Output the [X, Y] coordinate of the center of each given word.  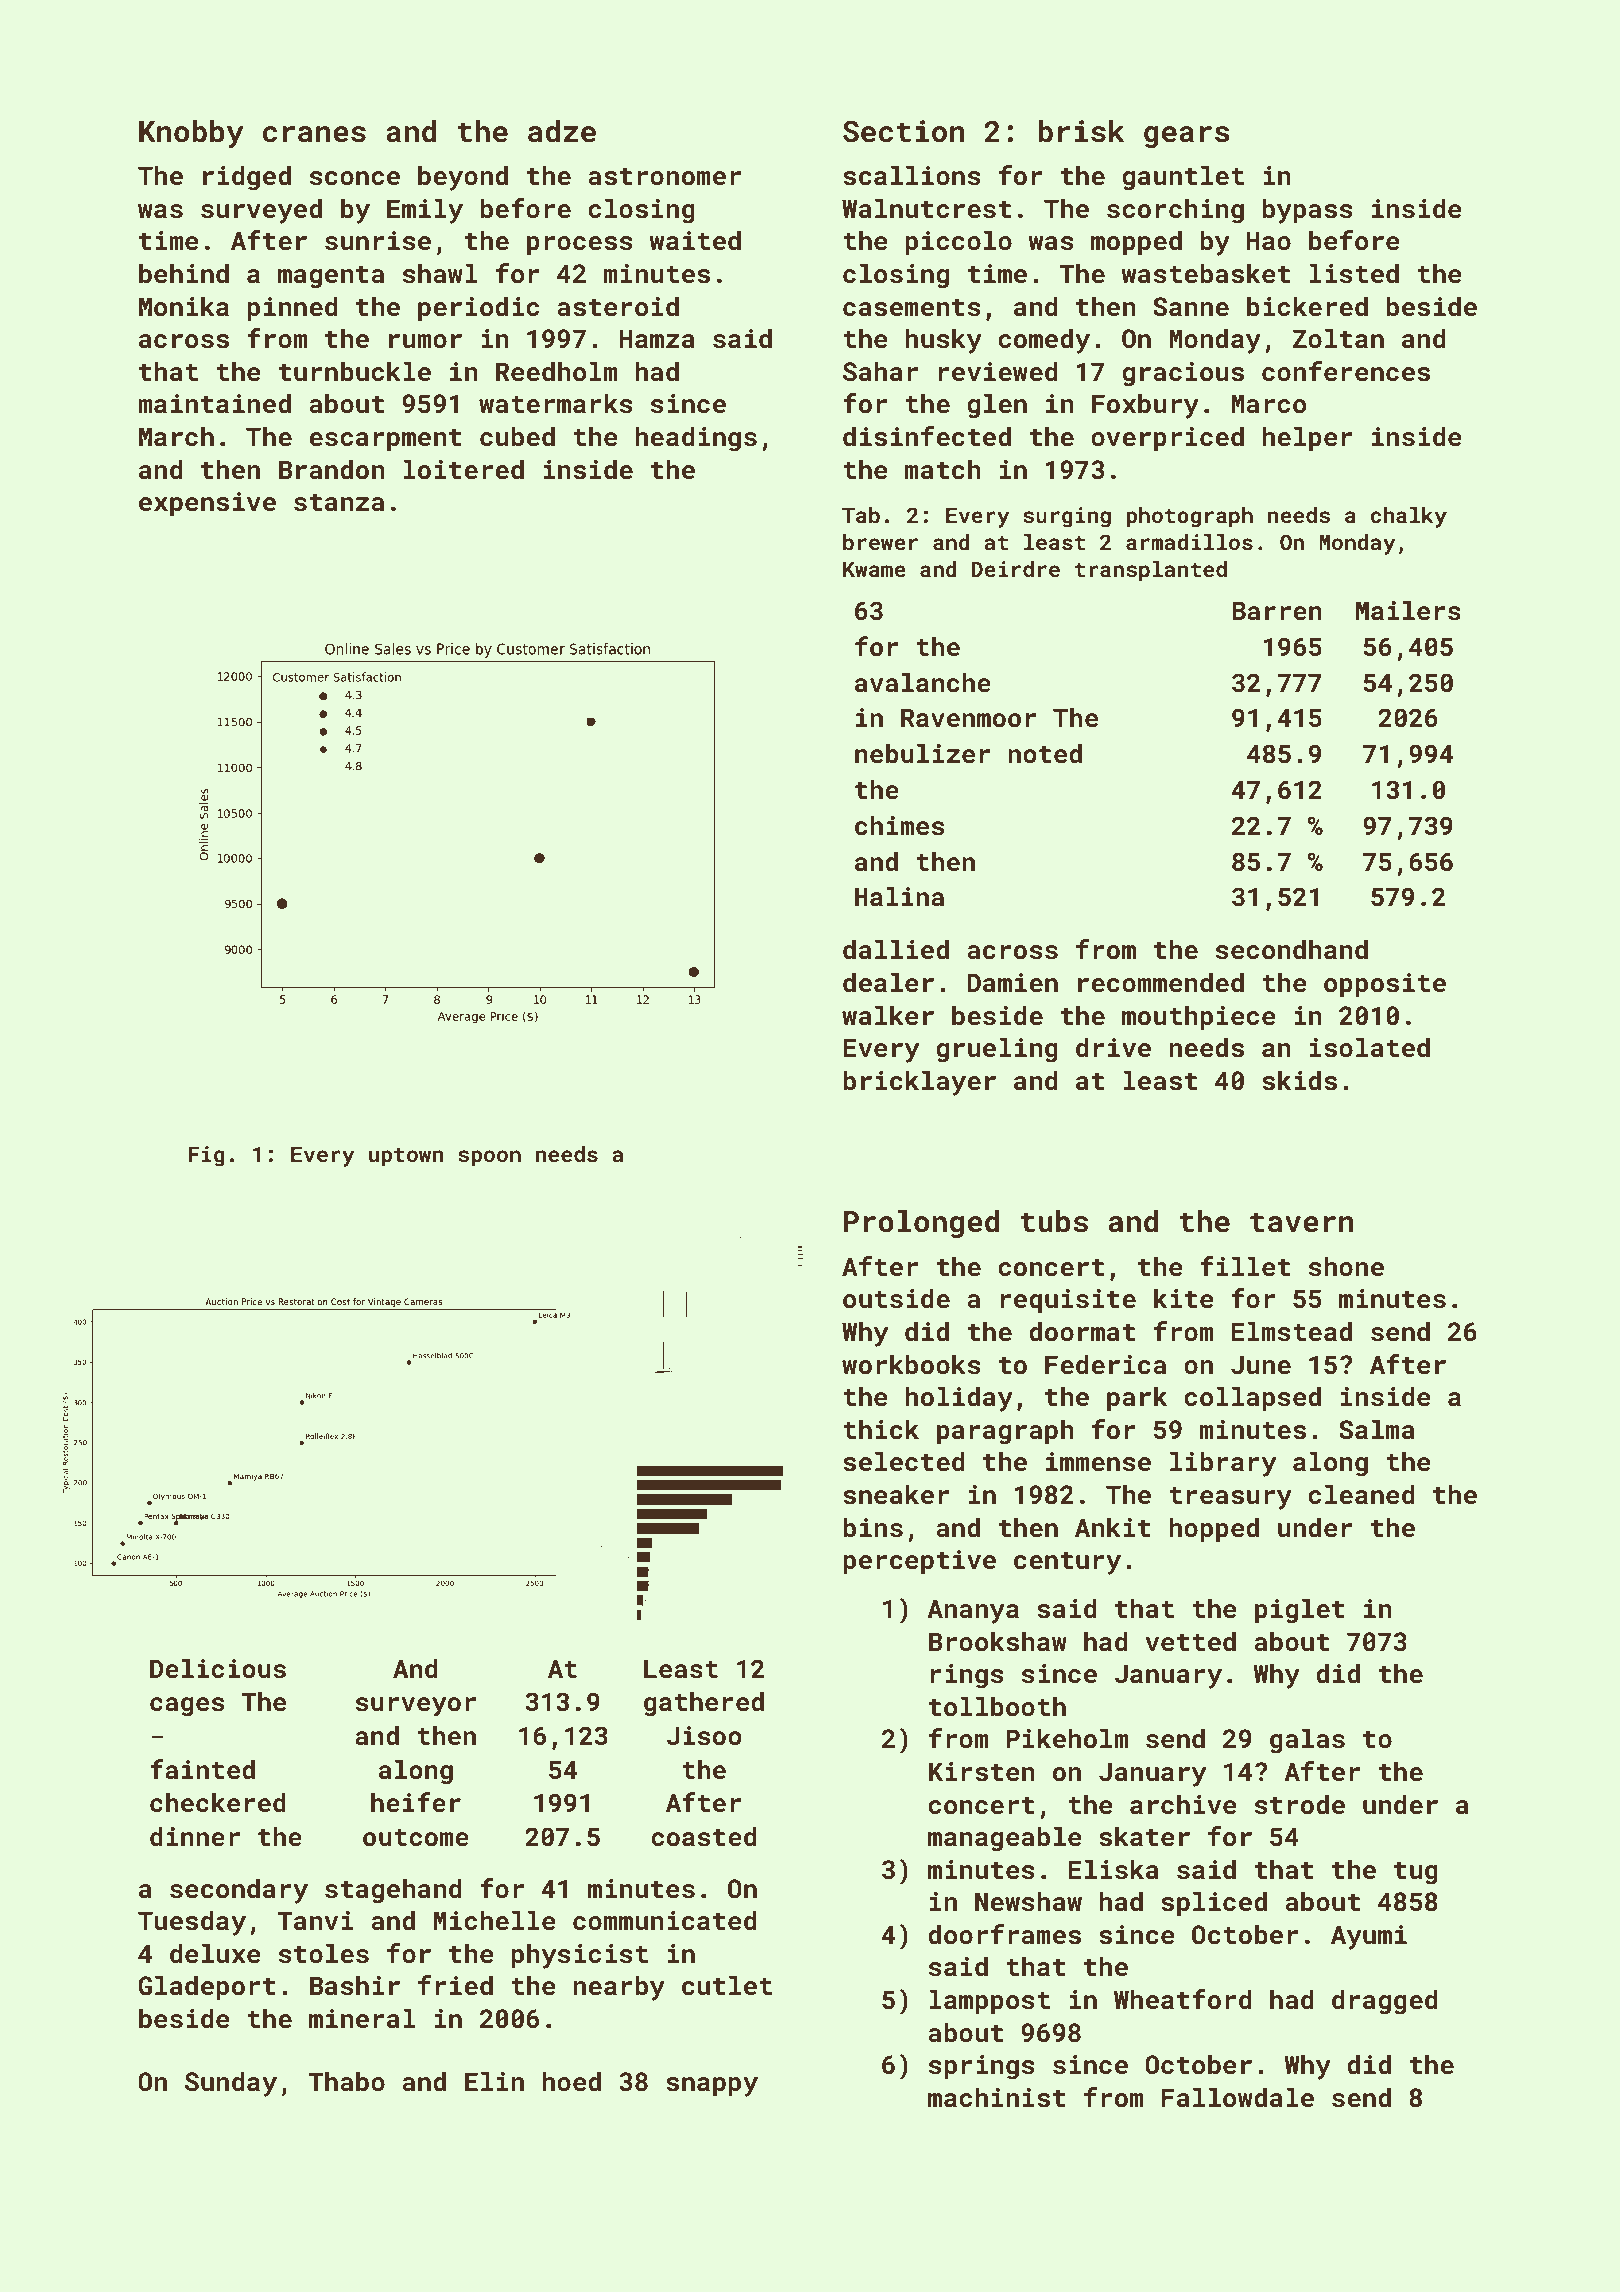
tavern [1302, 1222]
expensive [207, 504]
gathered [704, 1704]
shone [1346, 1266]
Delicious [218, 1669]
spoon [489, 1158]
